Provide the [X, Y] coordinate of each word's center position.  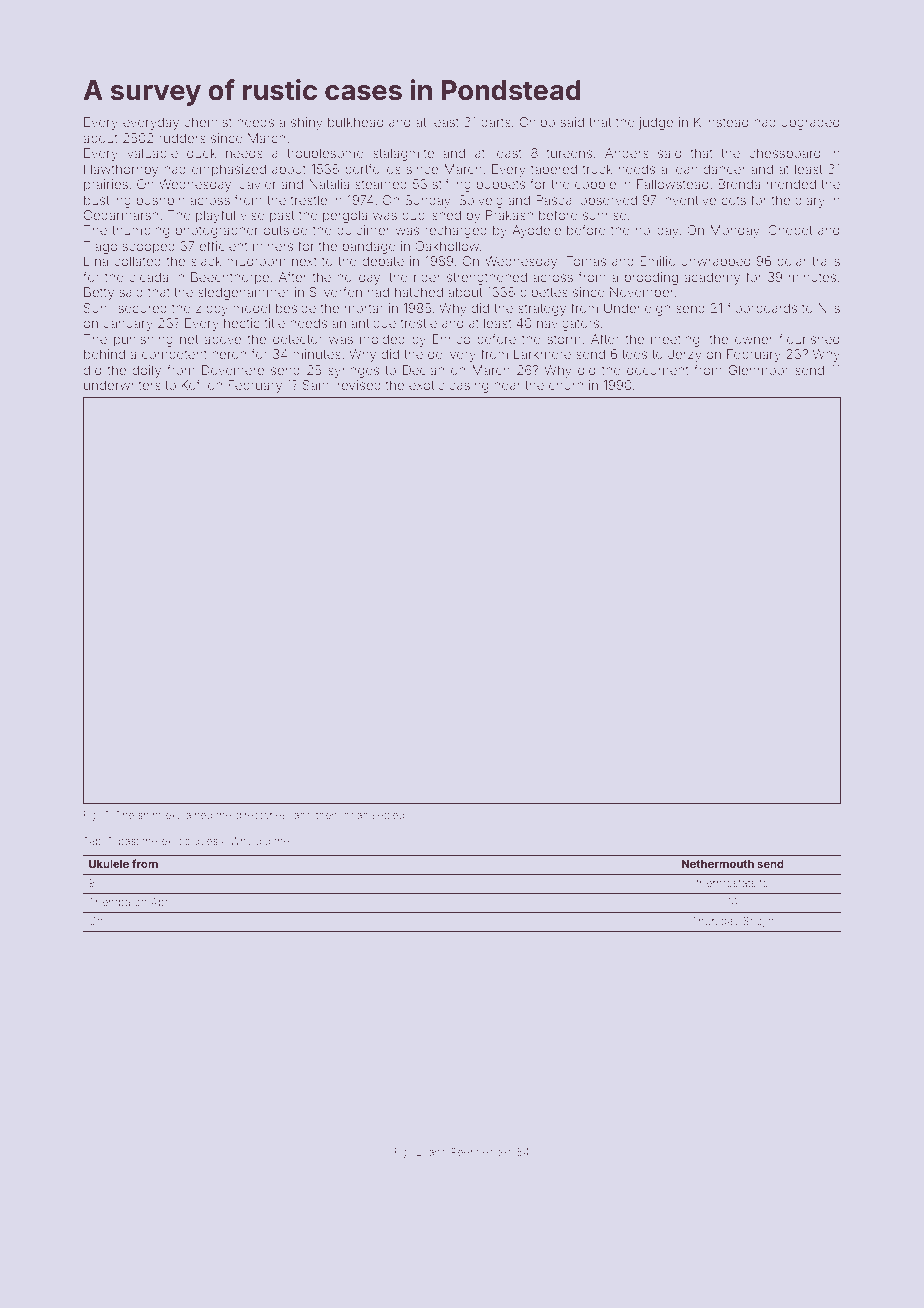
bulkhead [355, 122]
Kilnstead [721, 122]
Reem [465, 1152]
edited [498, 1152]
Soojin [758, 921]
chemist [208, 122]
